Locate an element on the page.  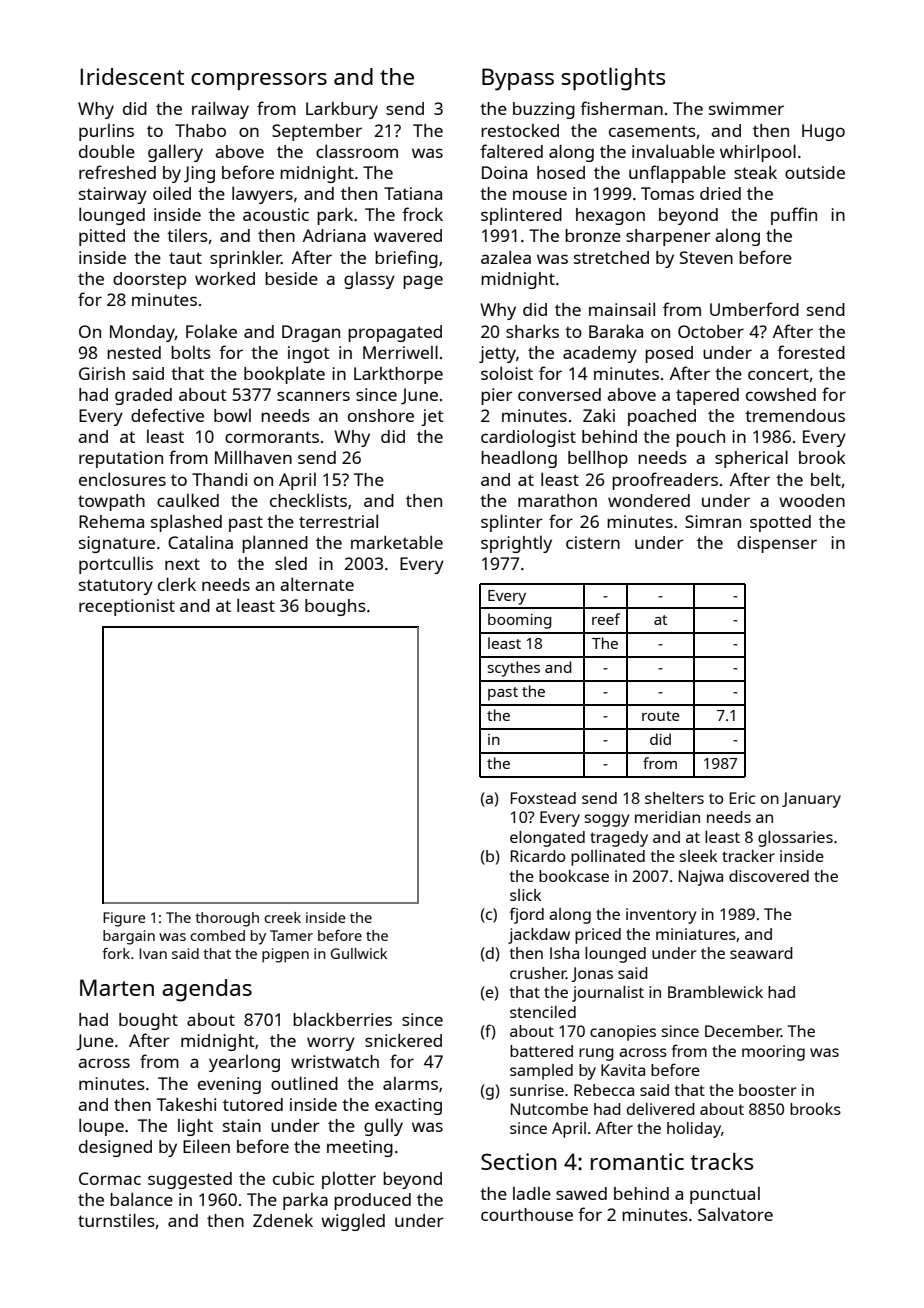
Najwa is located at coordinates (701, 878).
